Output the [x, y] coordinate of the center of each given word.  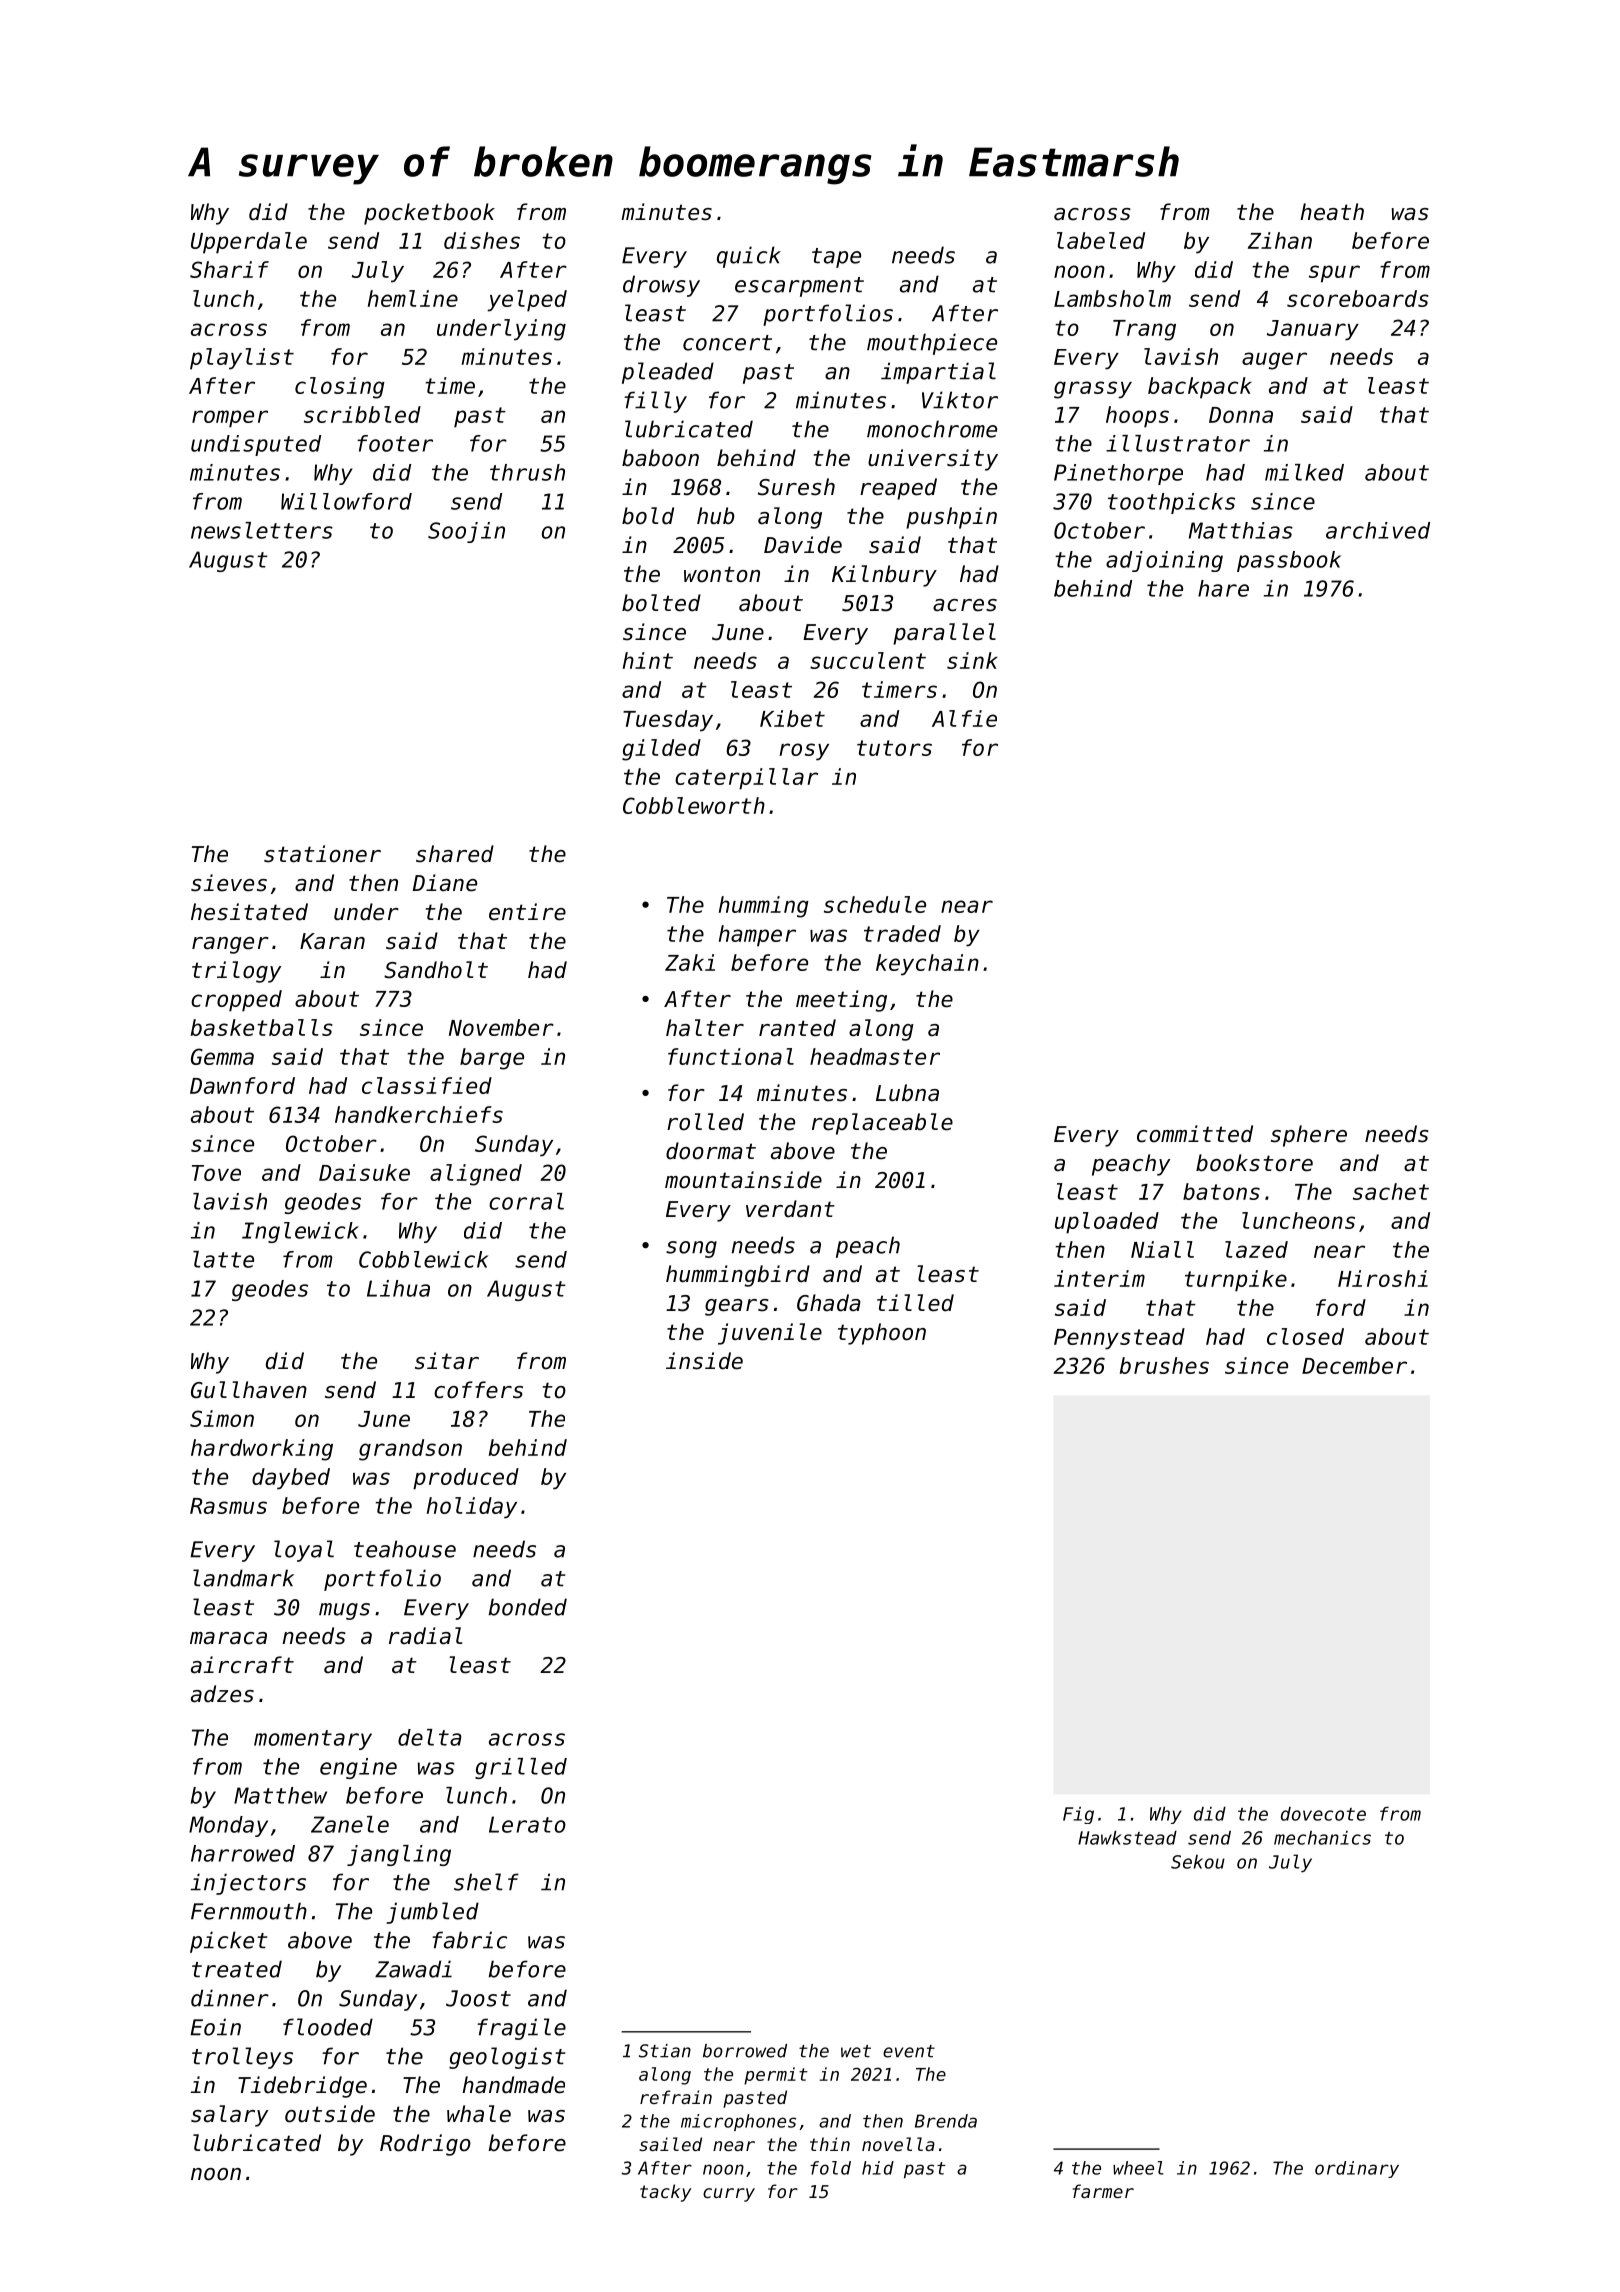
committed [1195, 1134]
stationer [322, 854]
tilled [915, 1303]
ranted [797, 1028]
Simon [222, 1418]
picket [229, 1942]
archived [1378, 530]
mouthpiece [932, 344]
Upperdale [249, 243]
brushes [1164, 1365]
